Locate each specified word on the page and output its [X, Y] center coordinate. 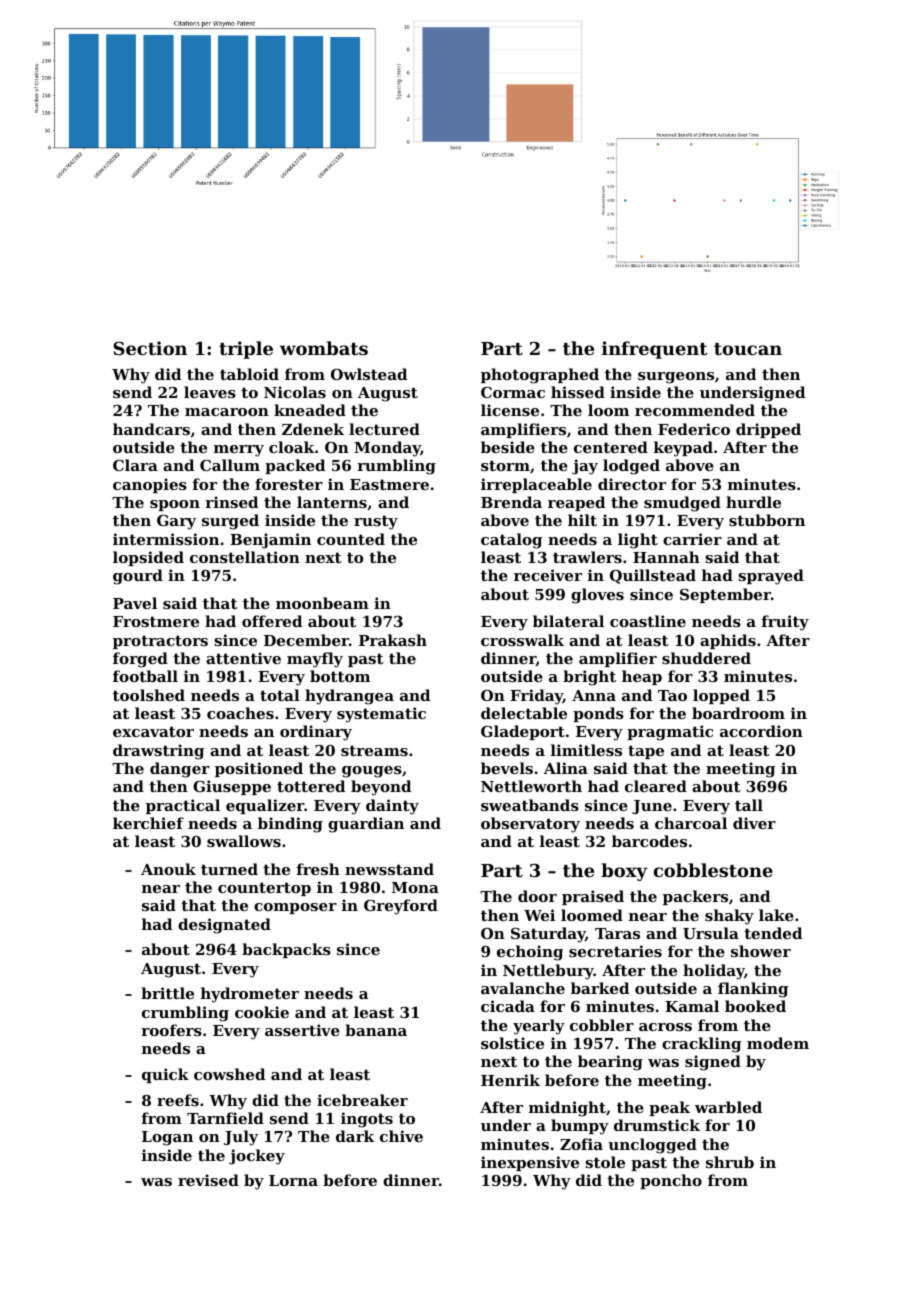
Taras [617, 933]
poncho [671, 1181]
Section [150, 348]
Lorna [293, 1180]
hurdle [753, 502]
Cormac [513, 392]
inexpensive [530, 1163]
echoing [530, 953]
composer [295, 908]
